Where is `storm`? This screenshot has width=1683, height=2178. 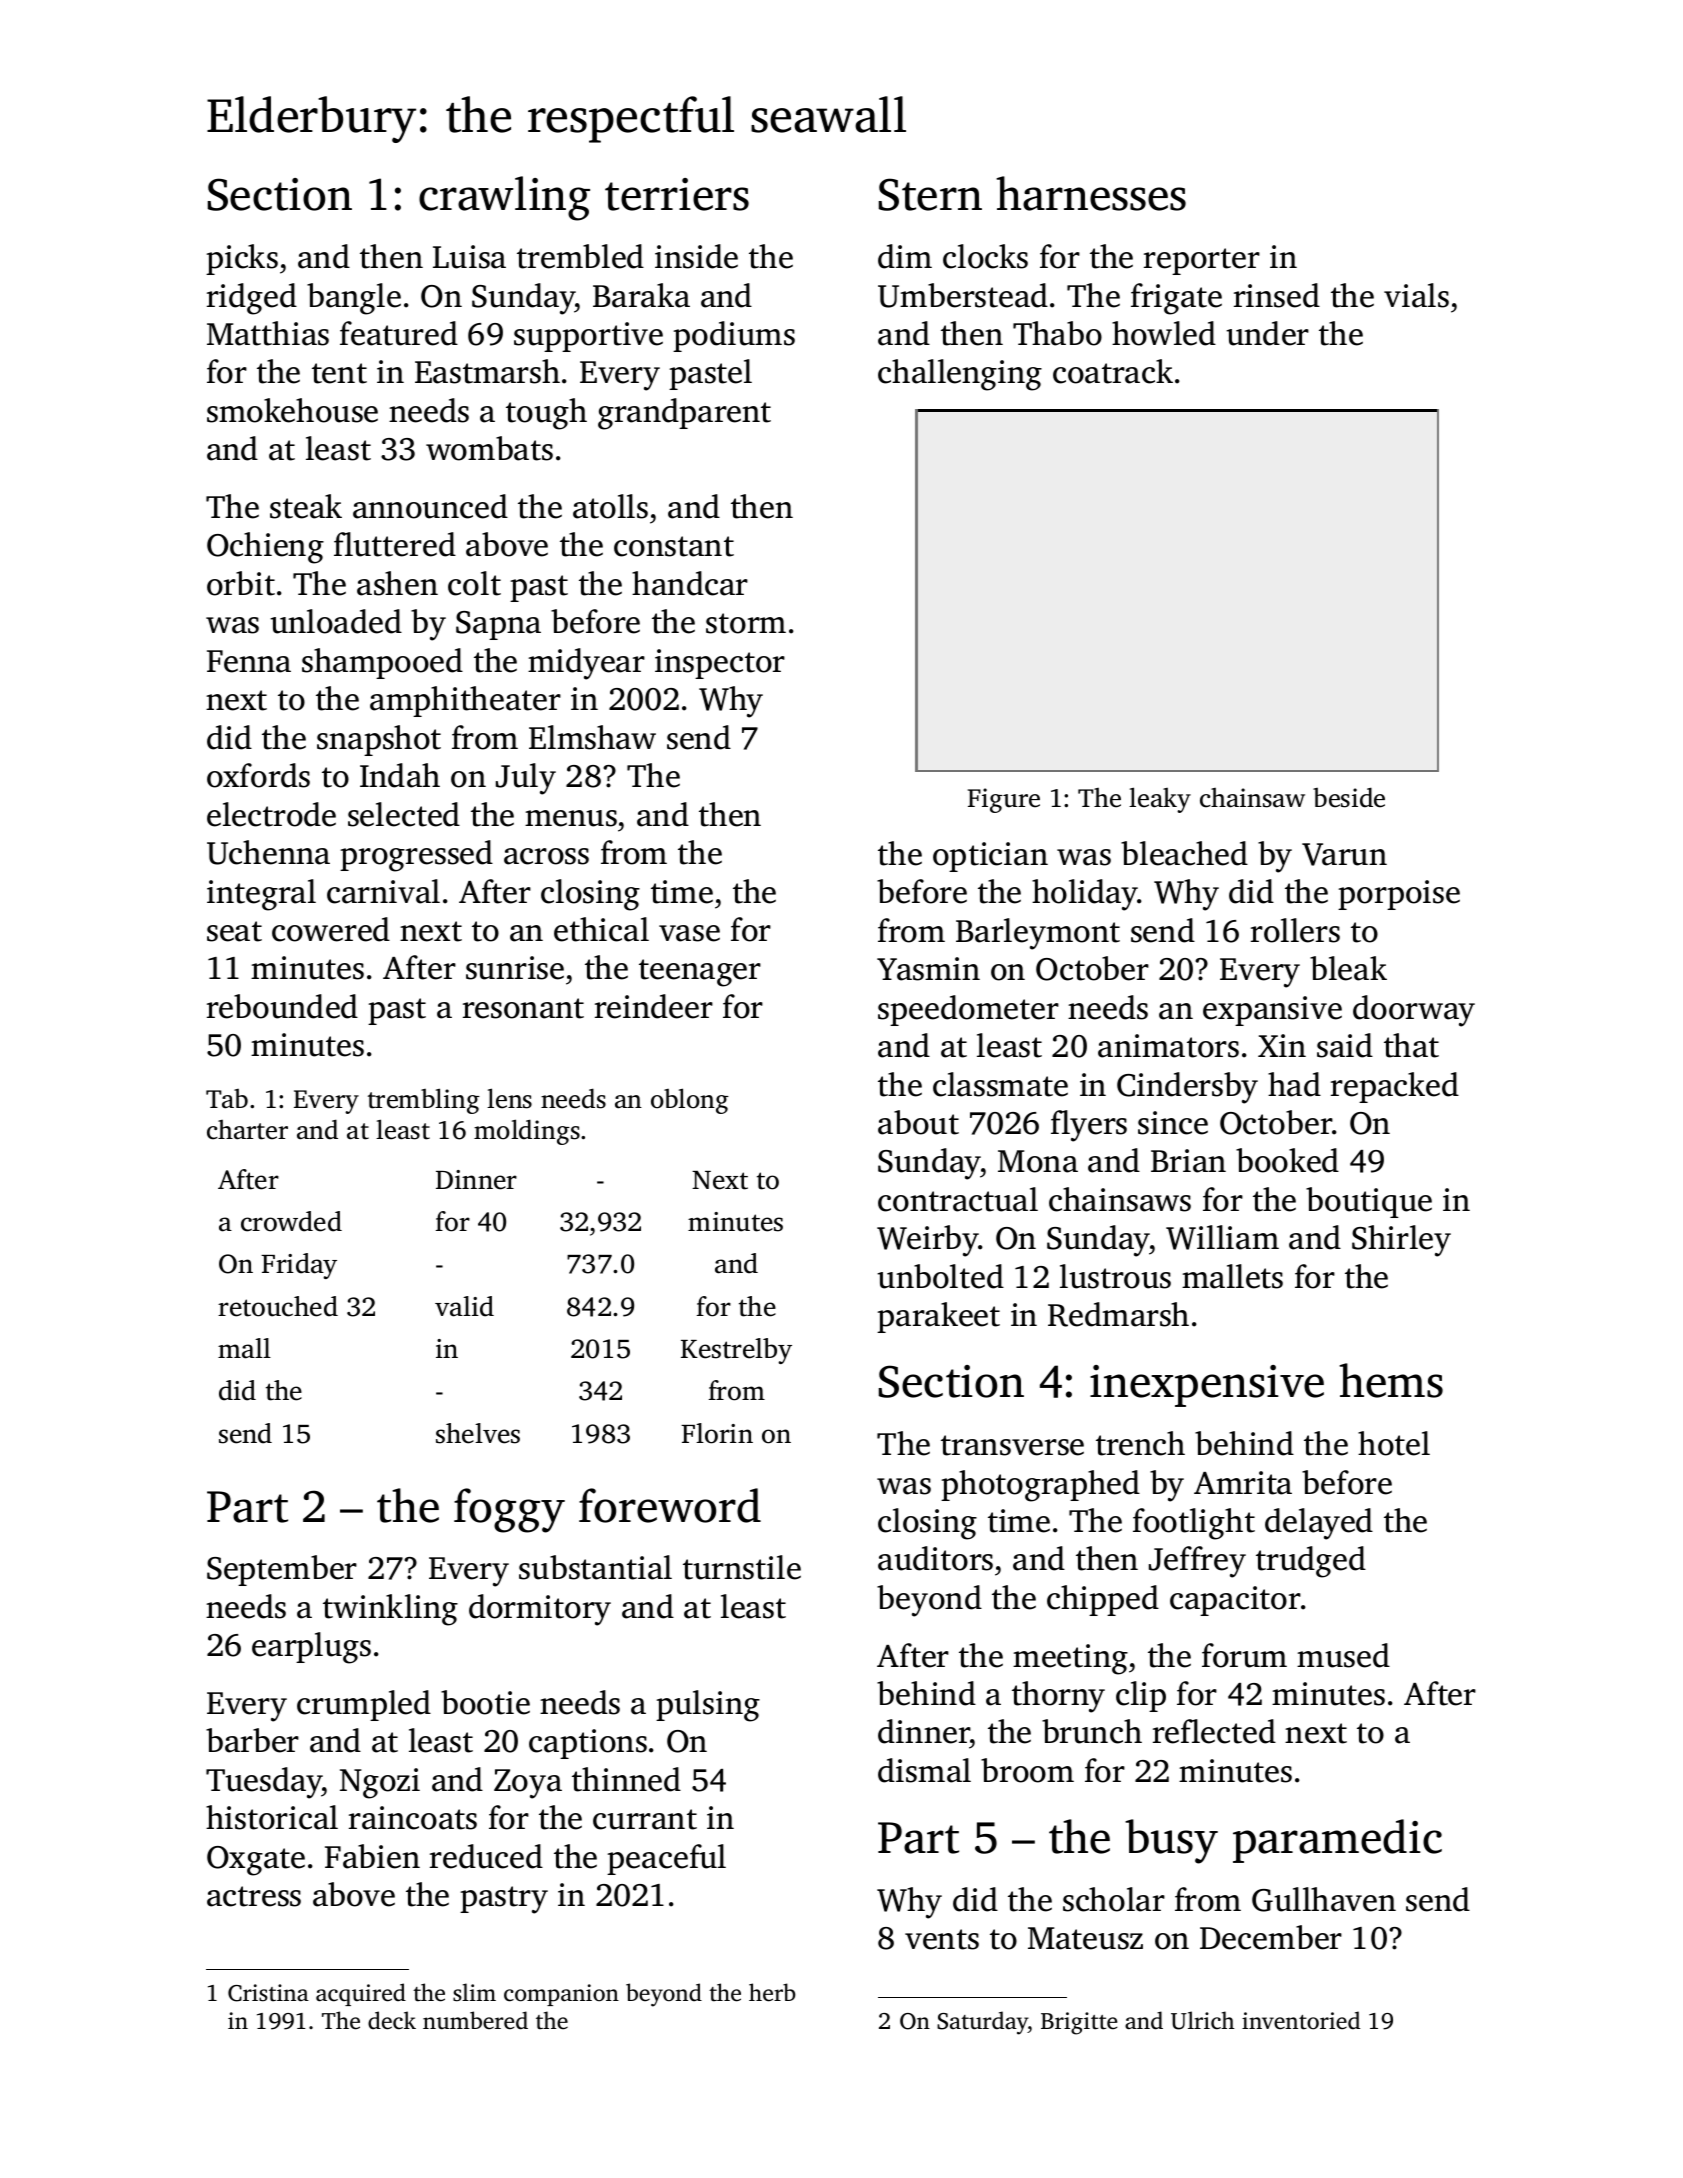
storm is located at coordinates (746, 623).
